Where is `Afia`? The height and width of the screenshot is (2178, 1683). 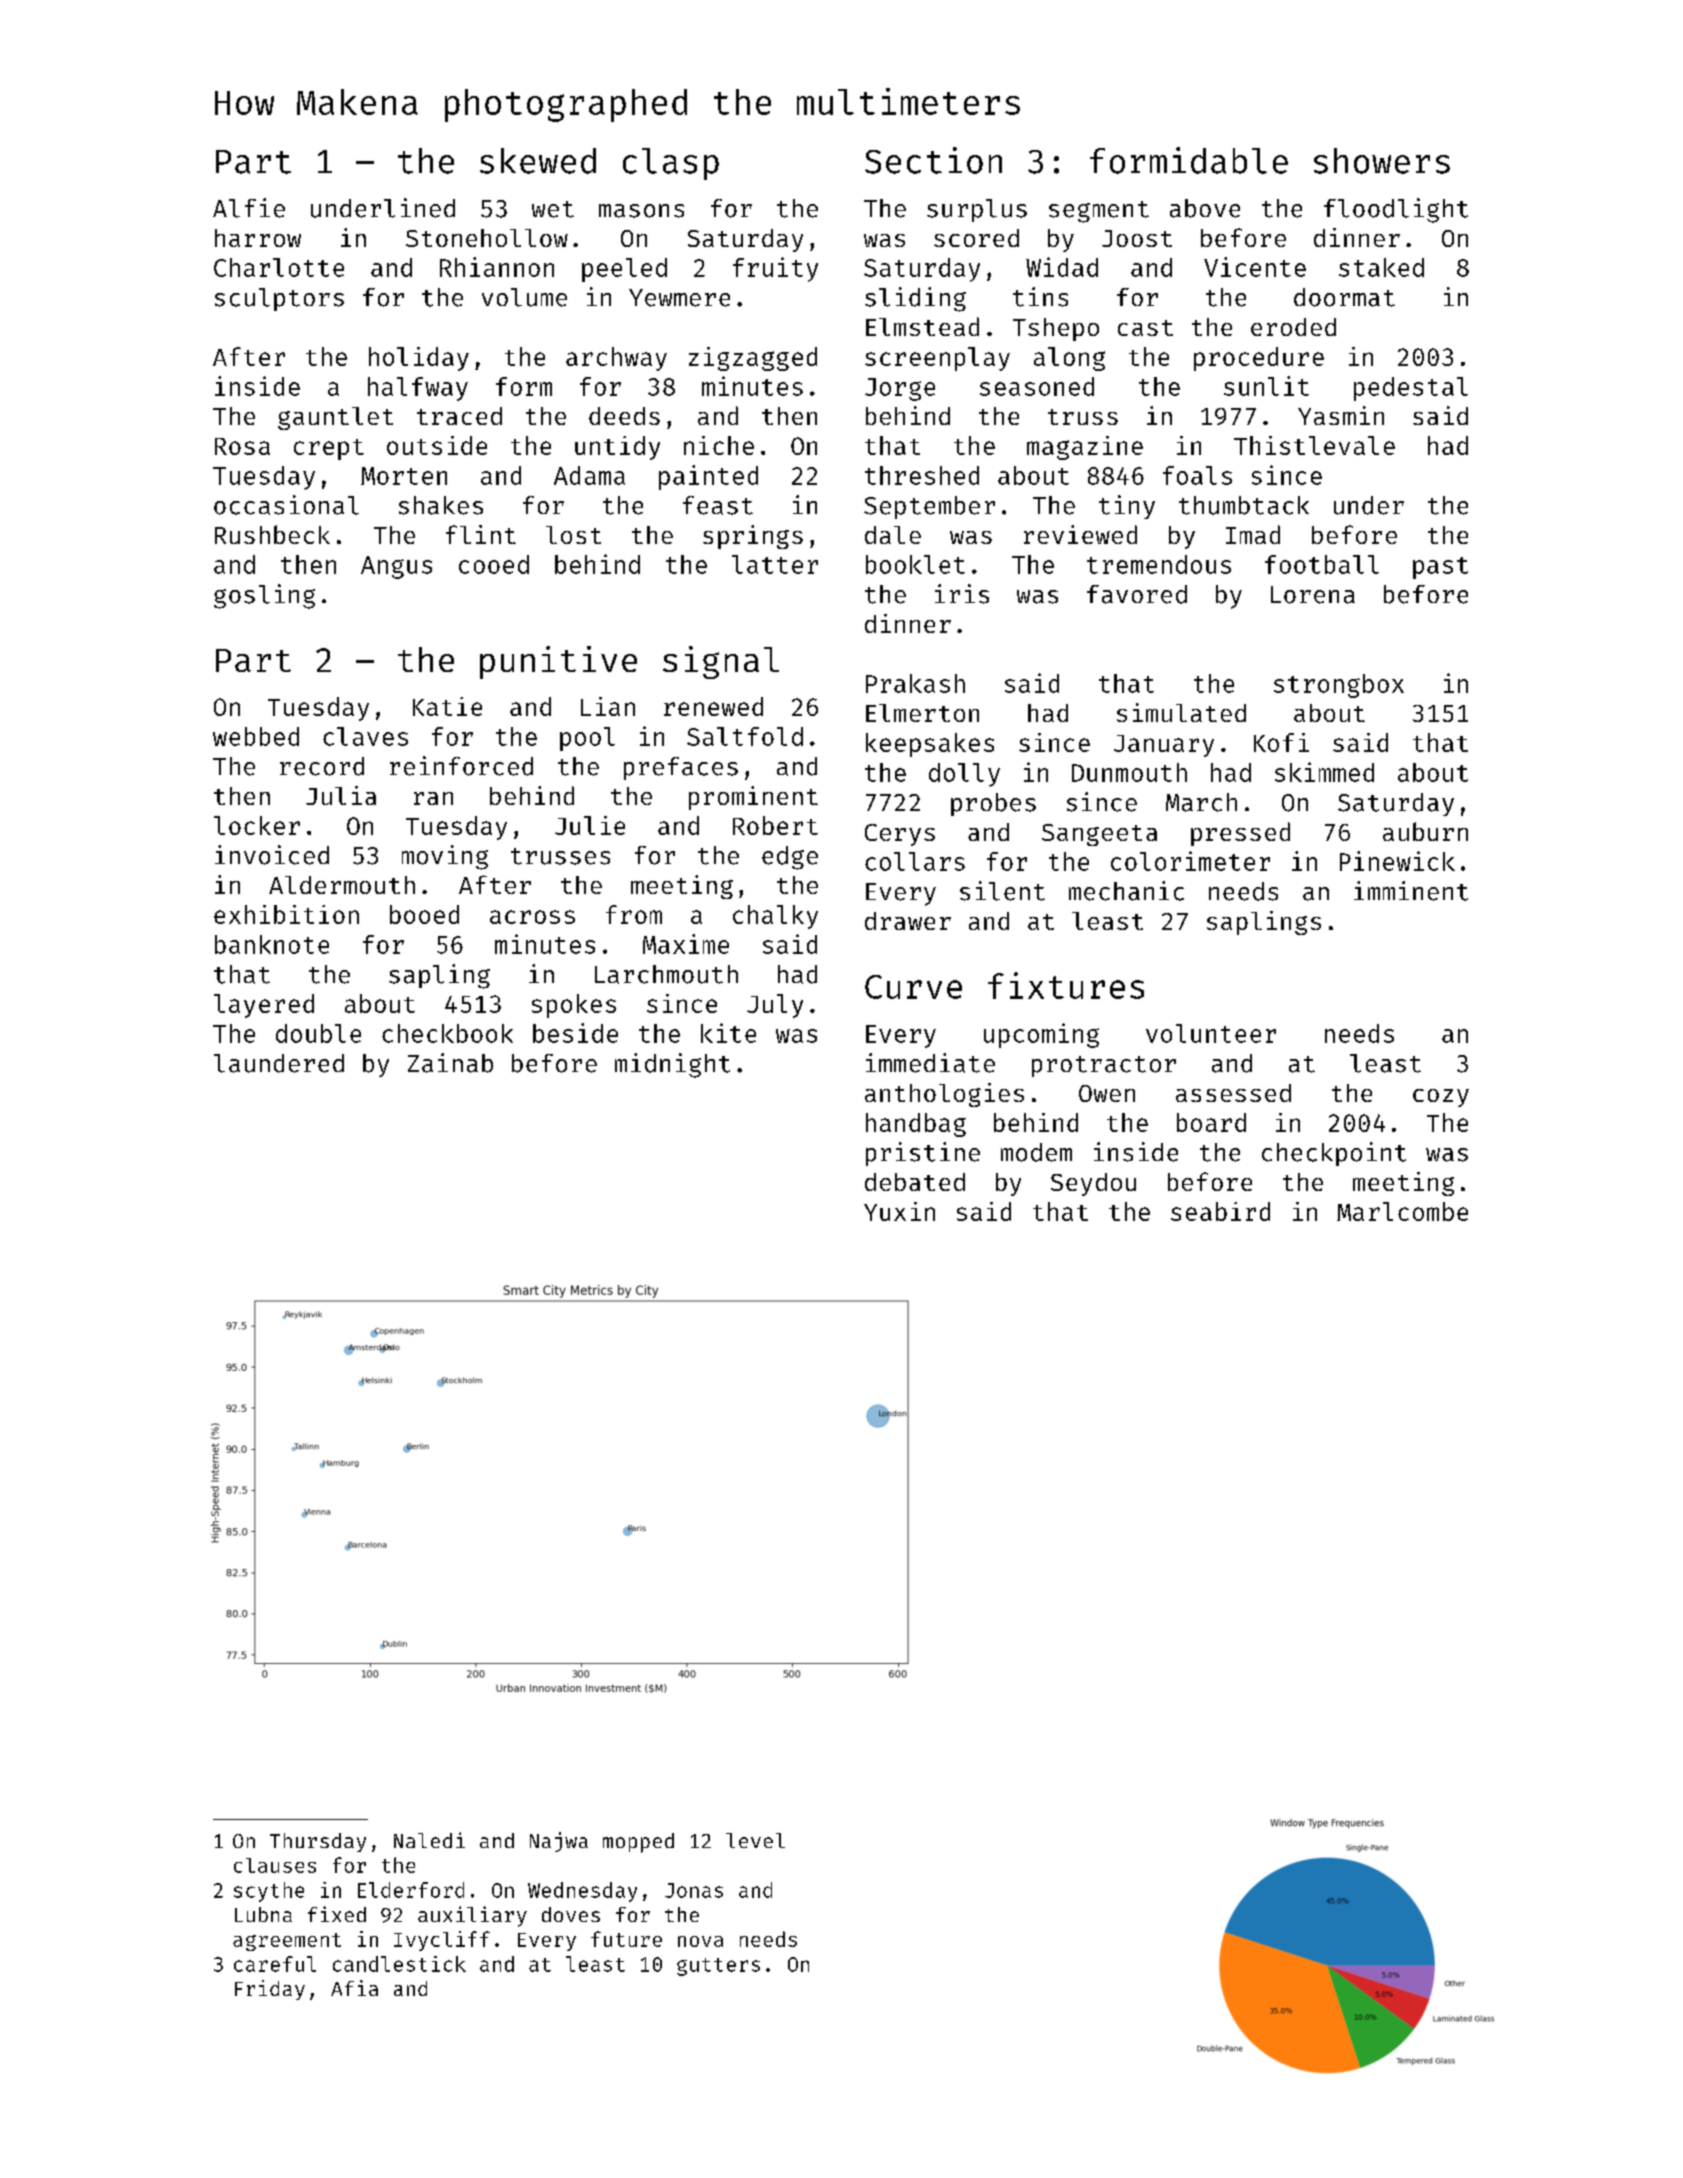 Afia is located at coordinates (354, 1988).
